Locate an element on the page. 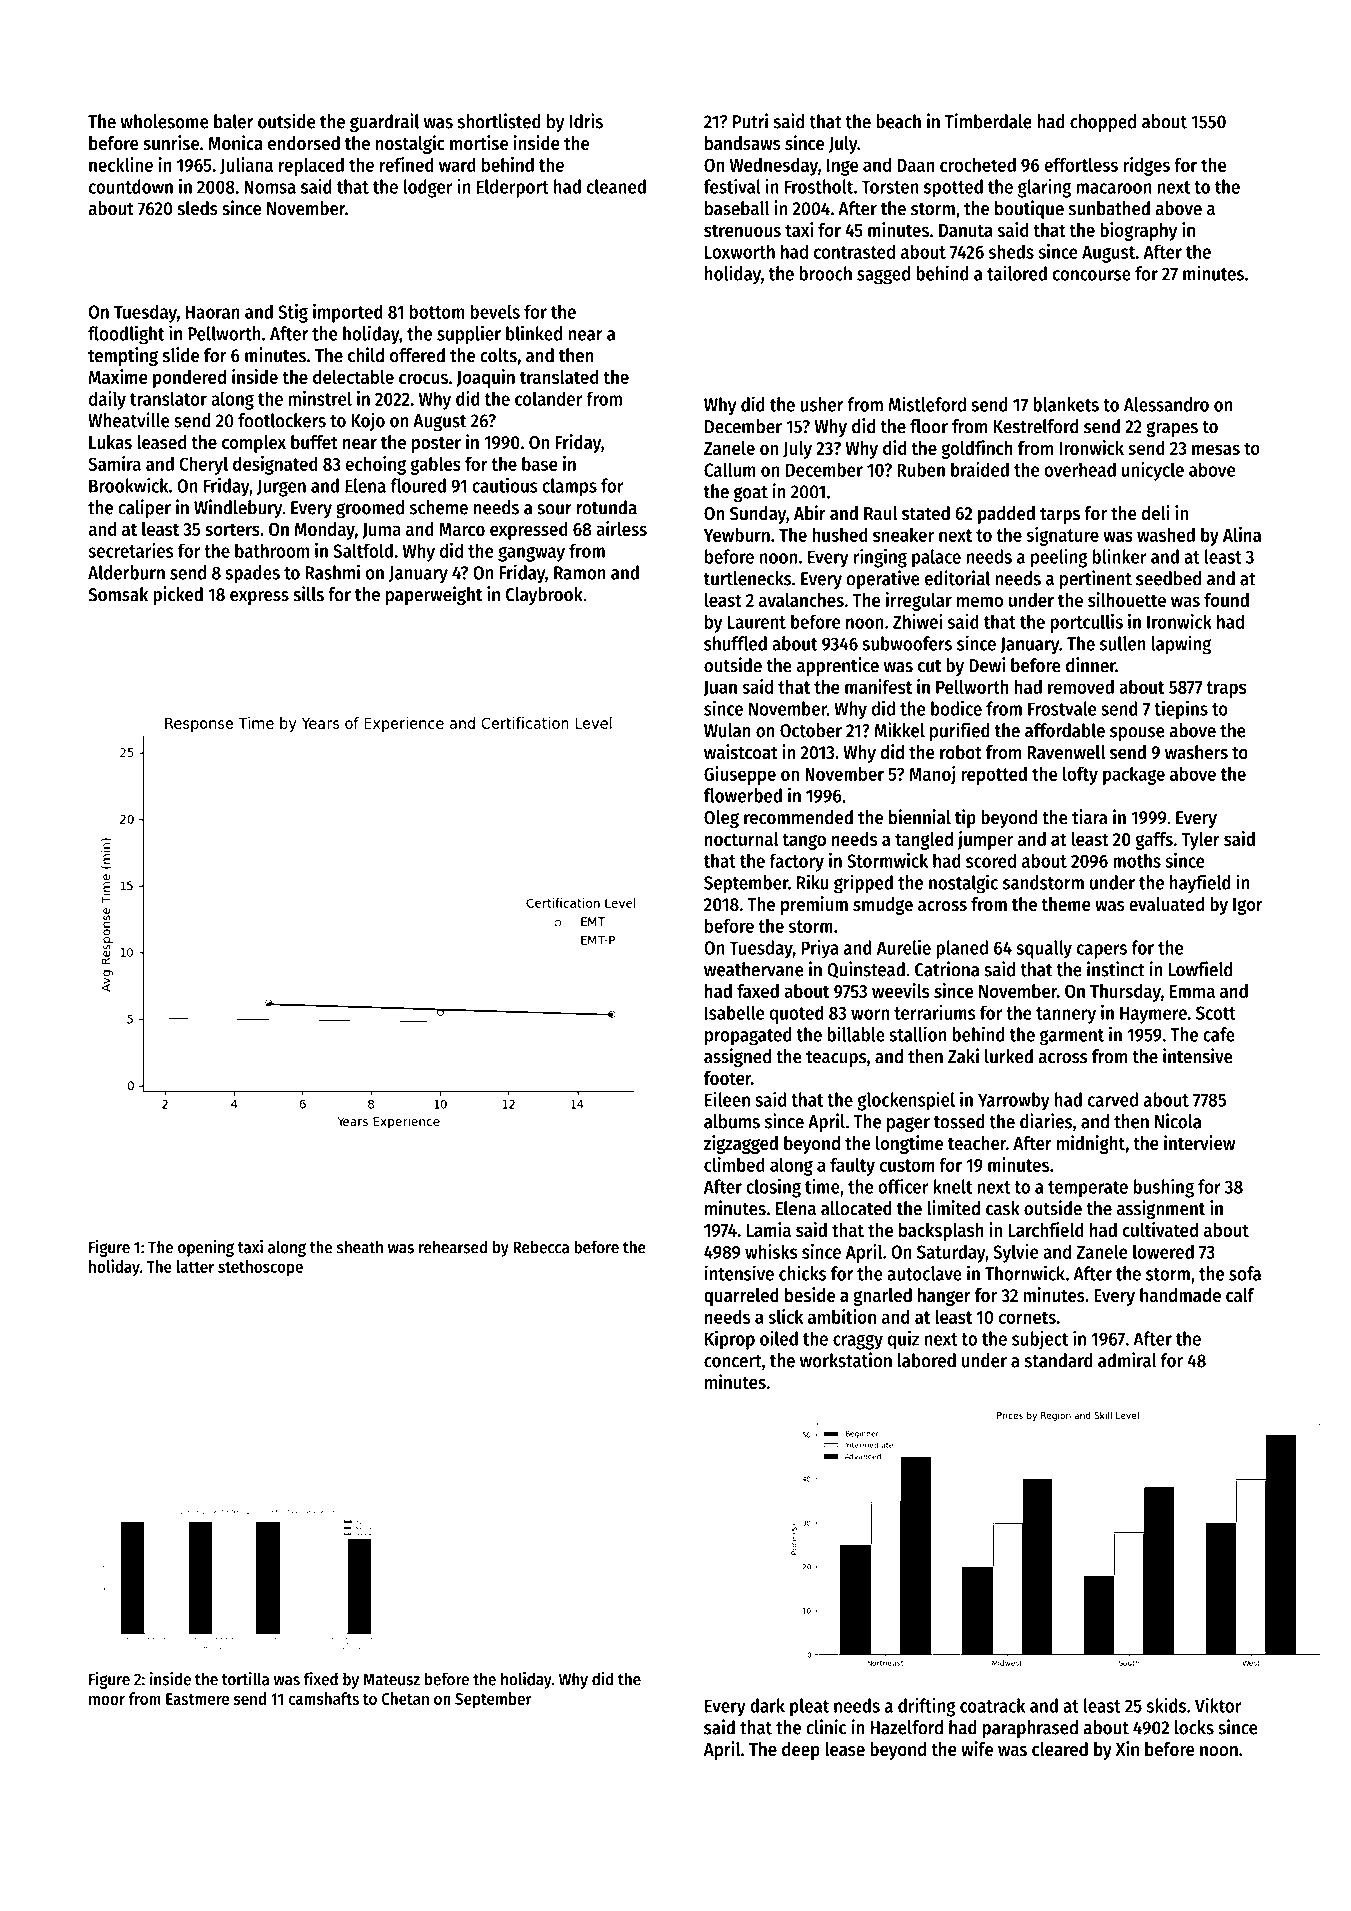 The image size is (1351, 1911). coatrack is located at coordinates (992, 1705).
